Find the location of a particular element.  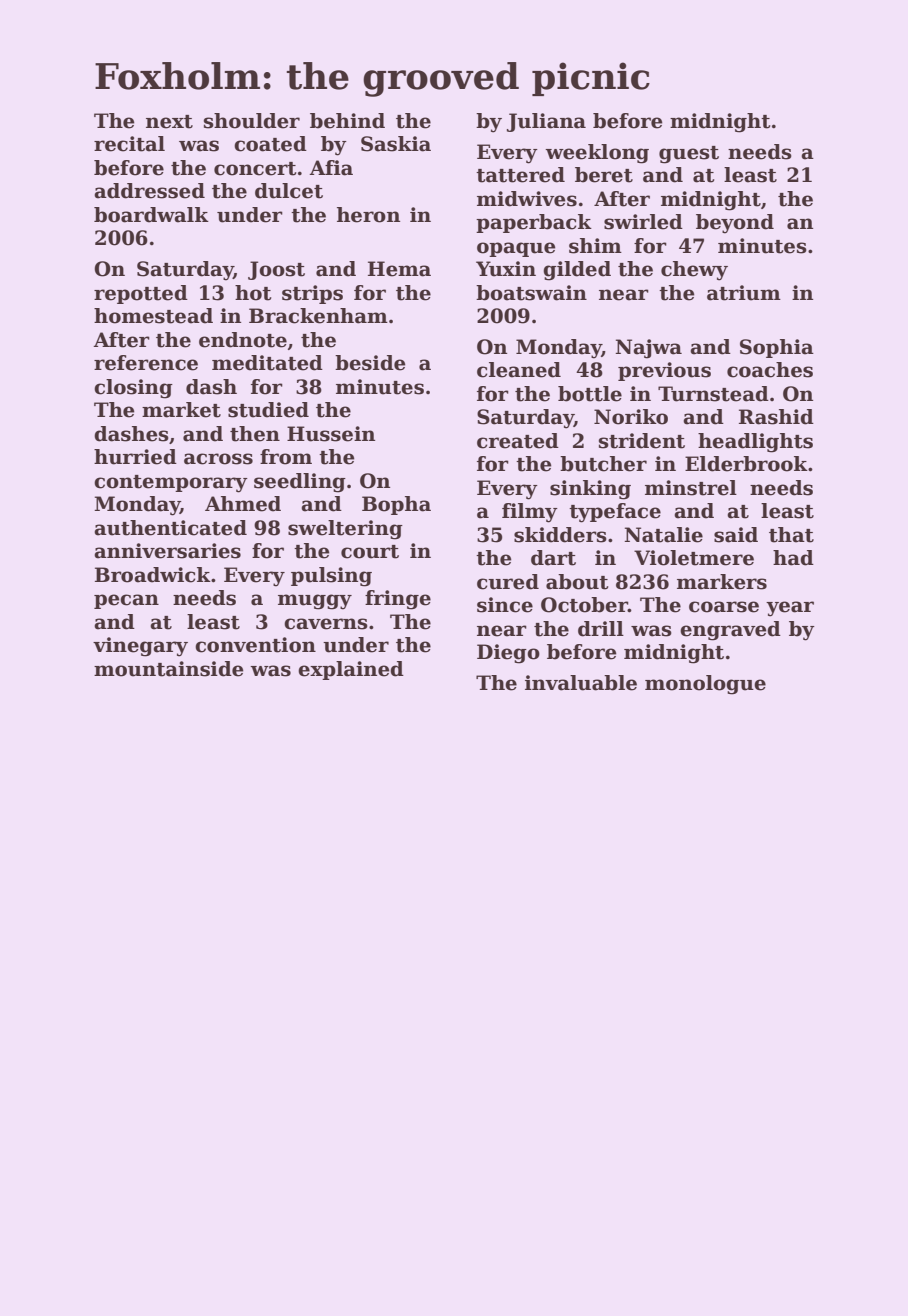

from is located at coordinates (286, 457).
